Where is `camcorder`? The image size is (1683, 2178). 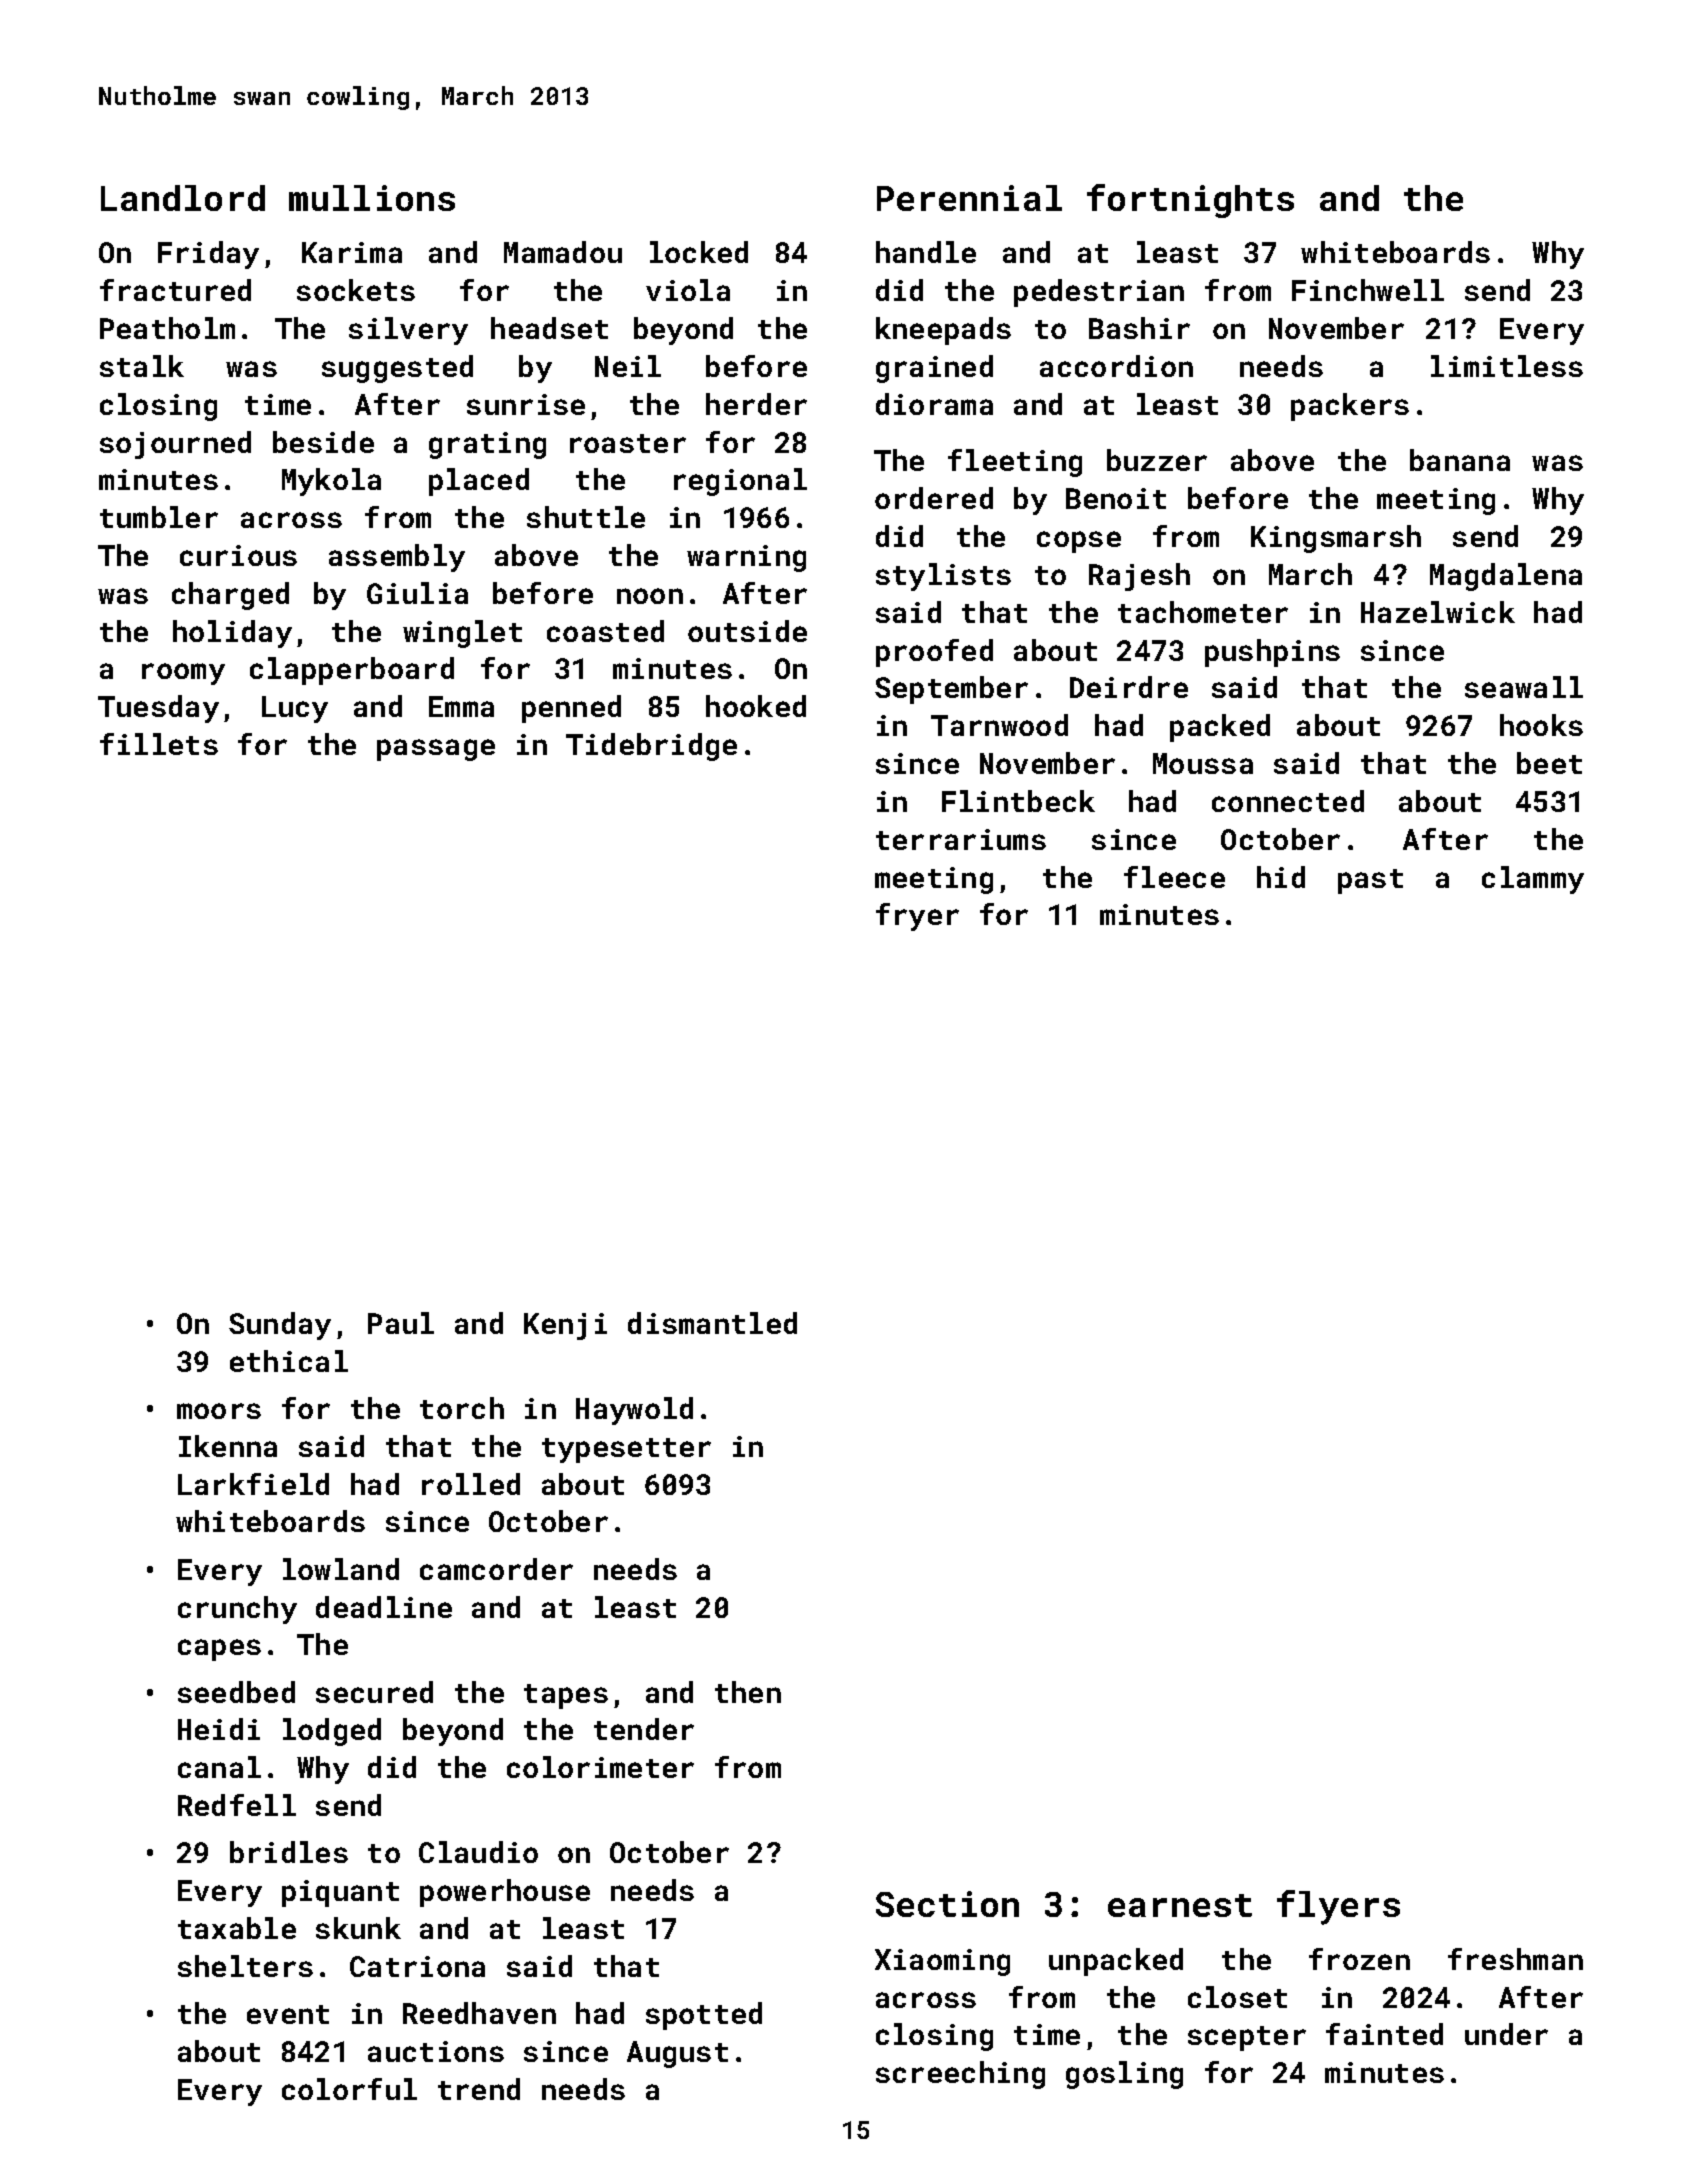
camcorder is located at coordinates (496, 1569).
